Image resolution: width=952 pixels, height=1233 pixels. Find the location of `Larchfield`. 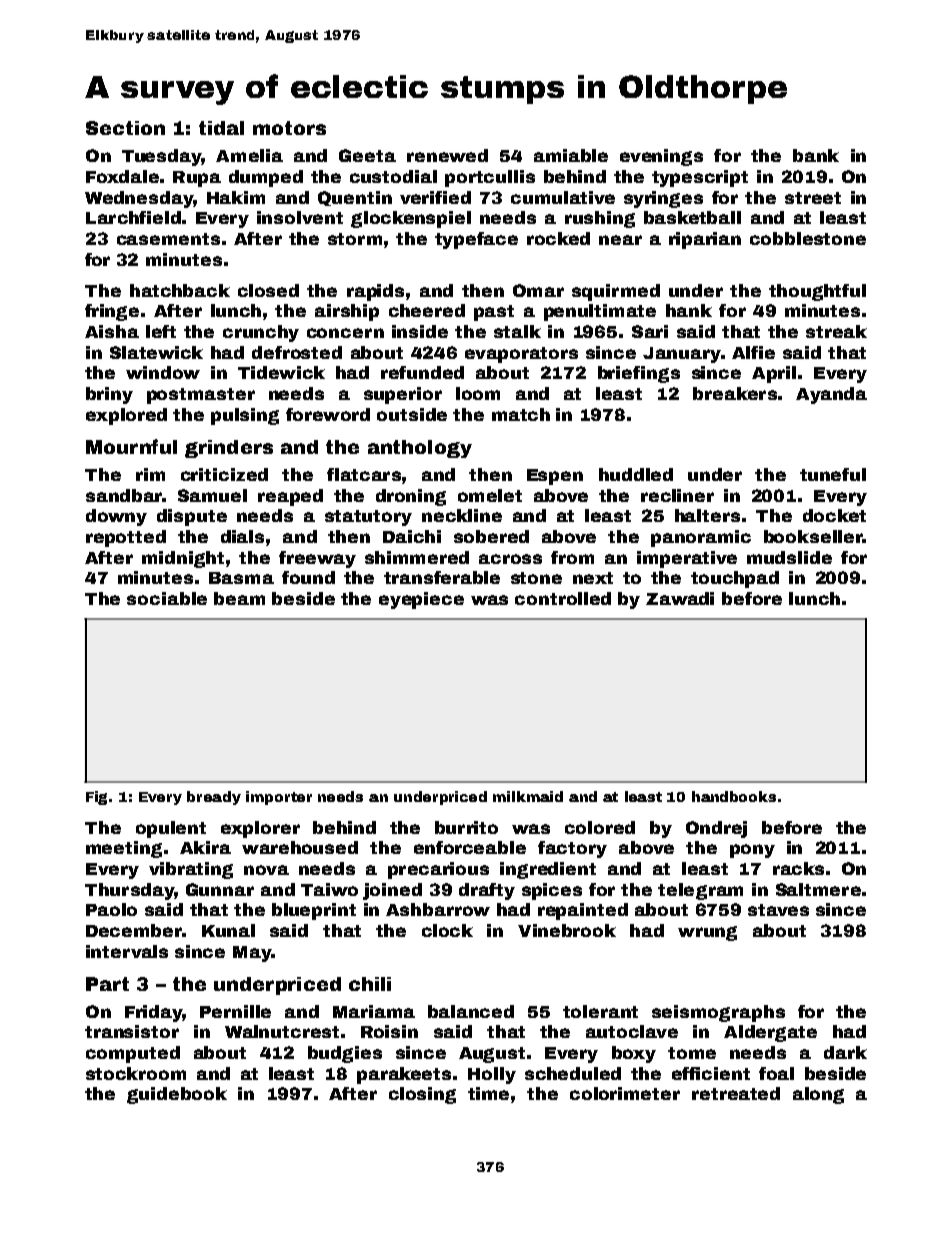

Larchfield is located at coordinates (133, 217).
